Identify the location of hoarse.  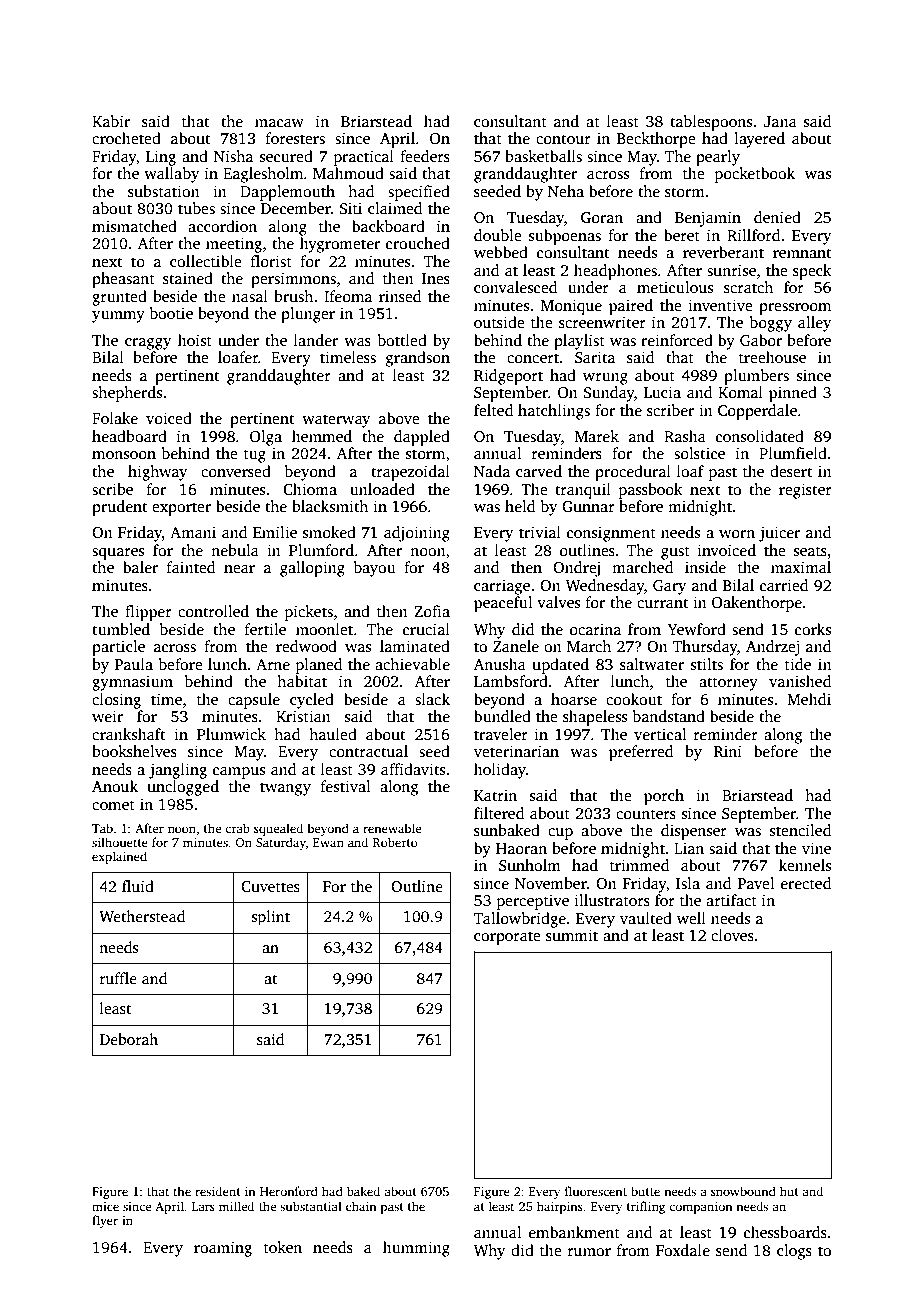
(574, 699).
